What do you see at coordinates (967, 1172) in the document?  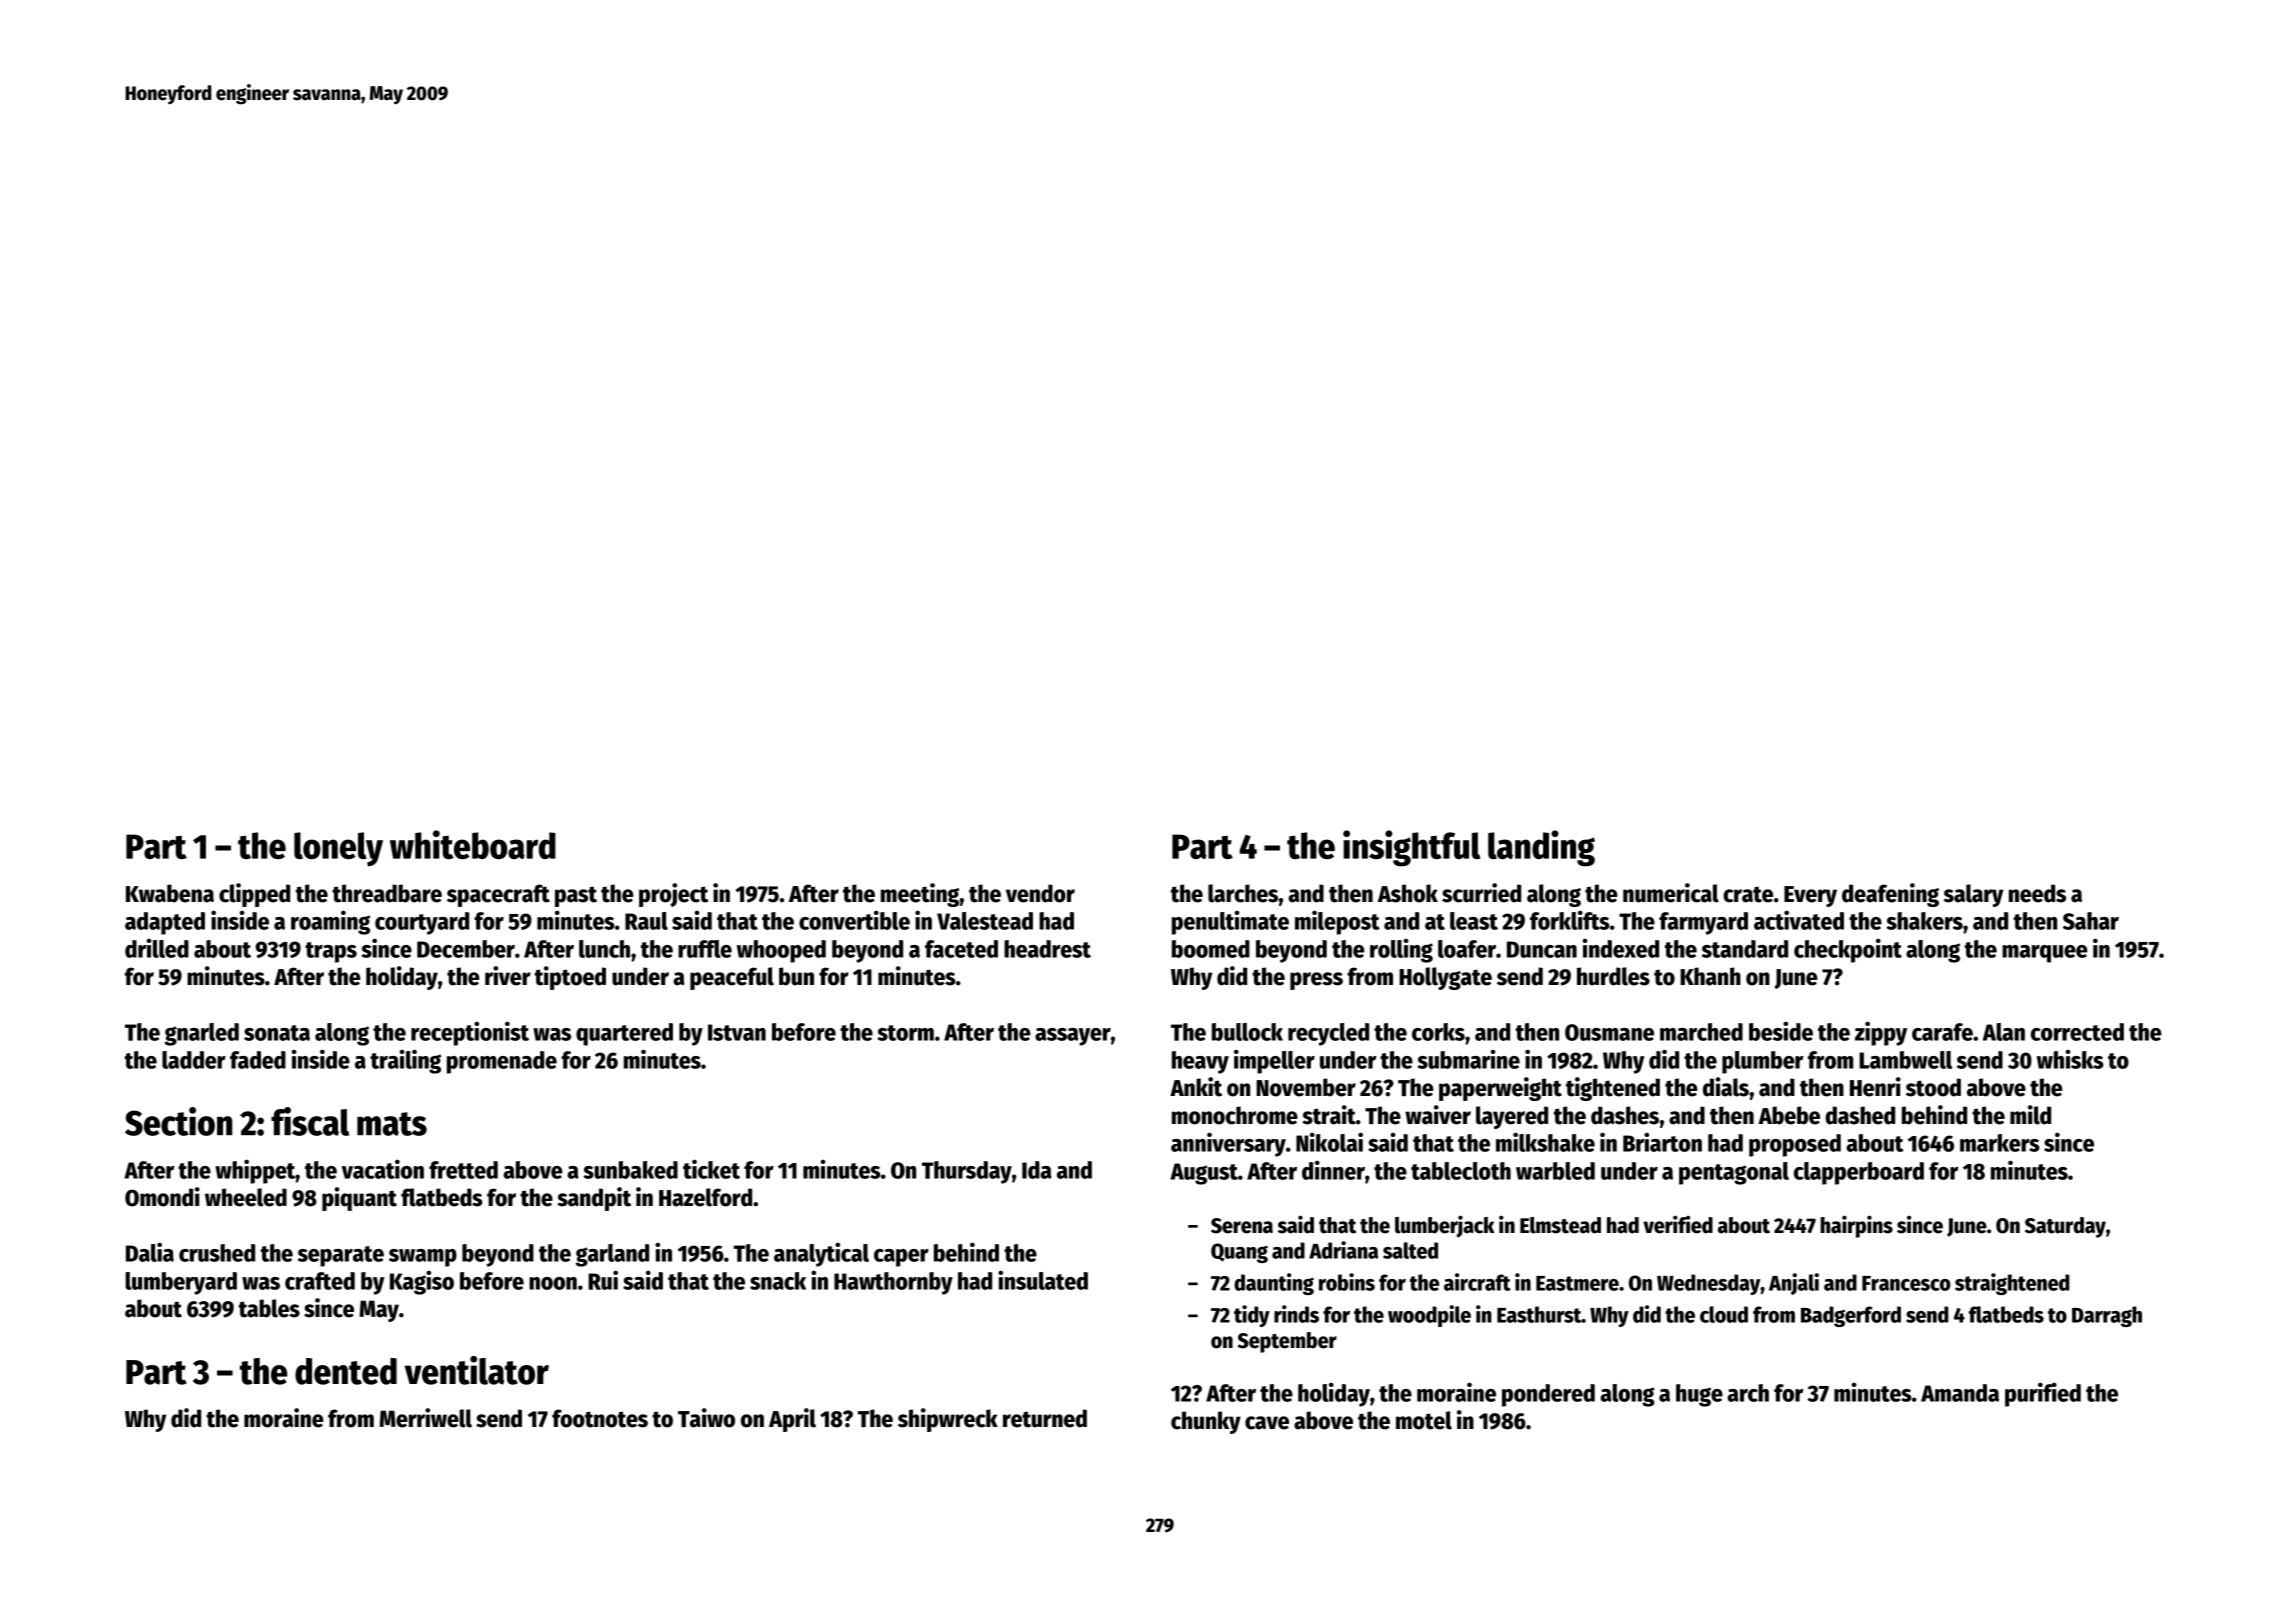 I see `Thursday` at bounding box center [967, 1172].
